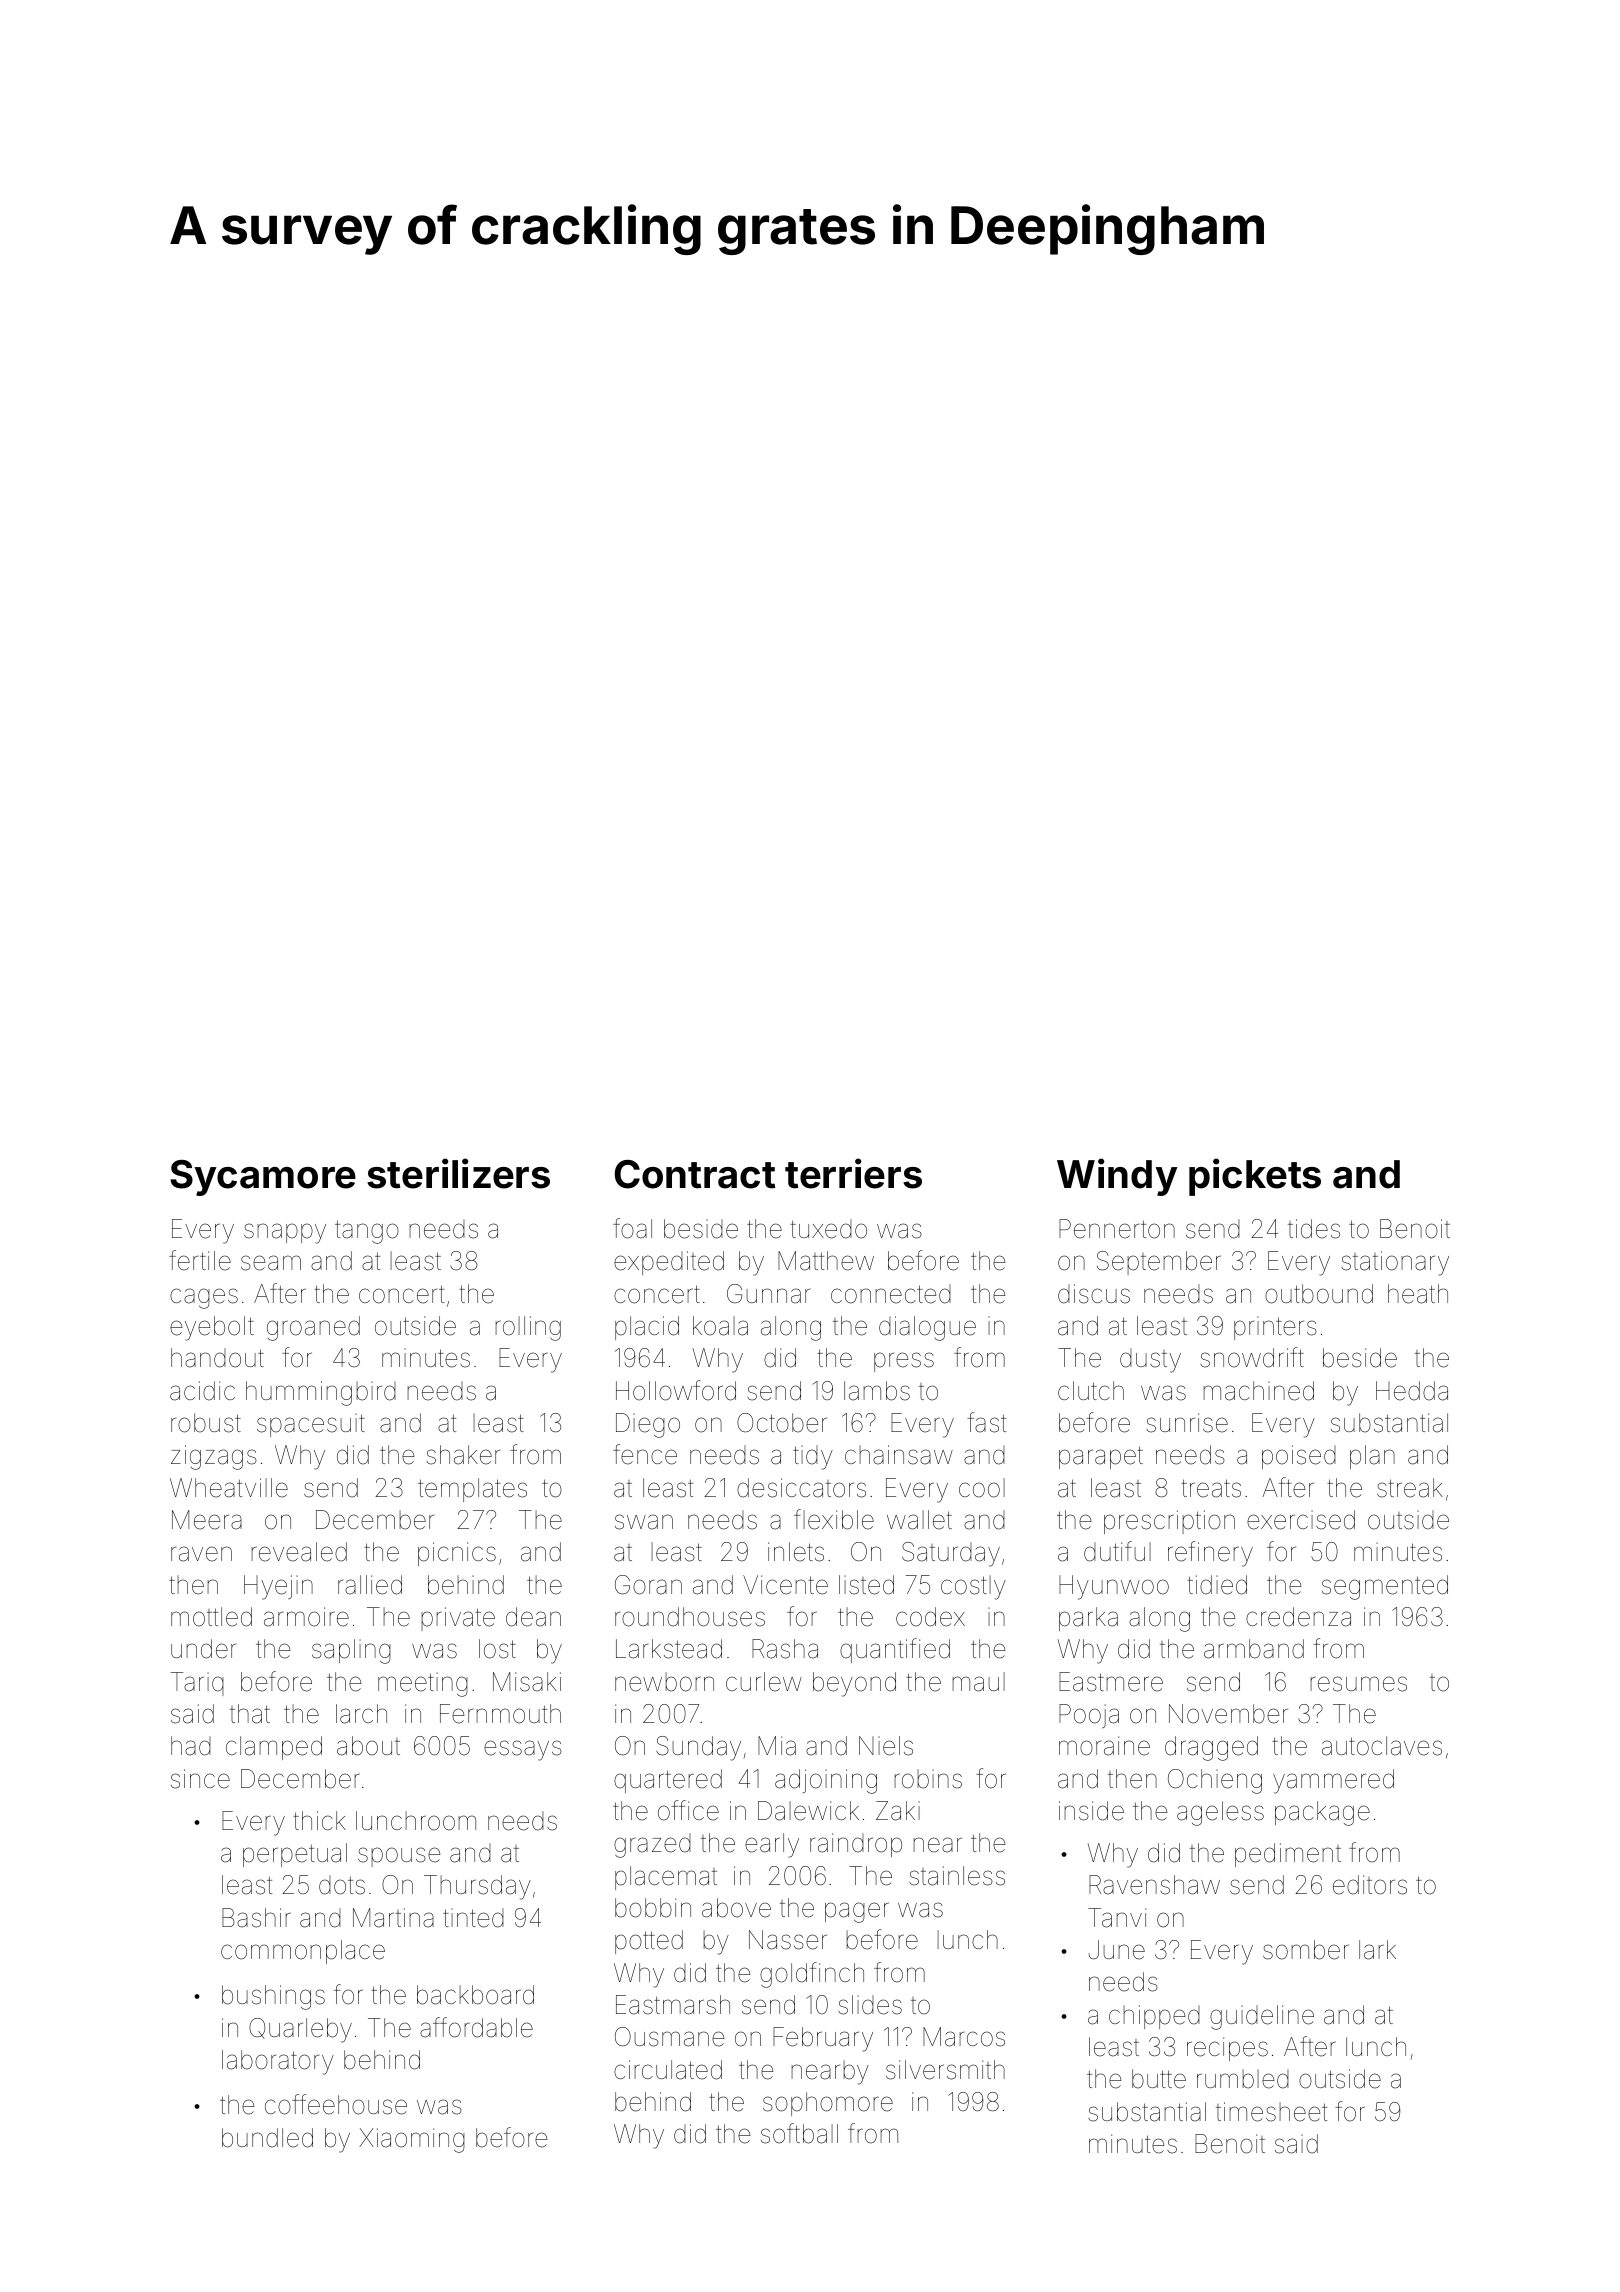 The height and width of the screenshot is (2292, 1620). I want to click on clamped, so click(274, 1748).
